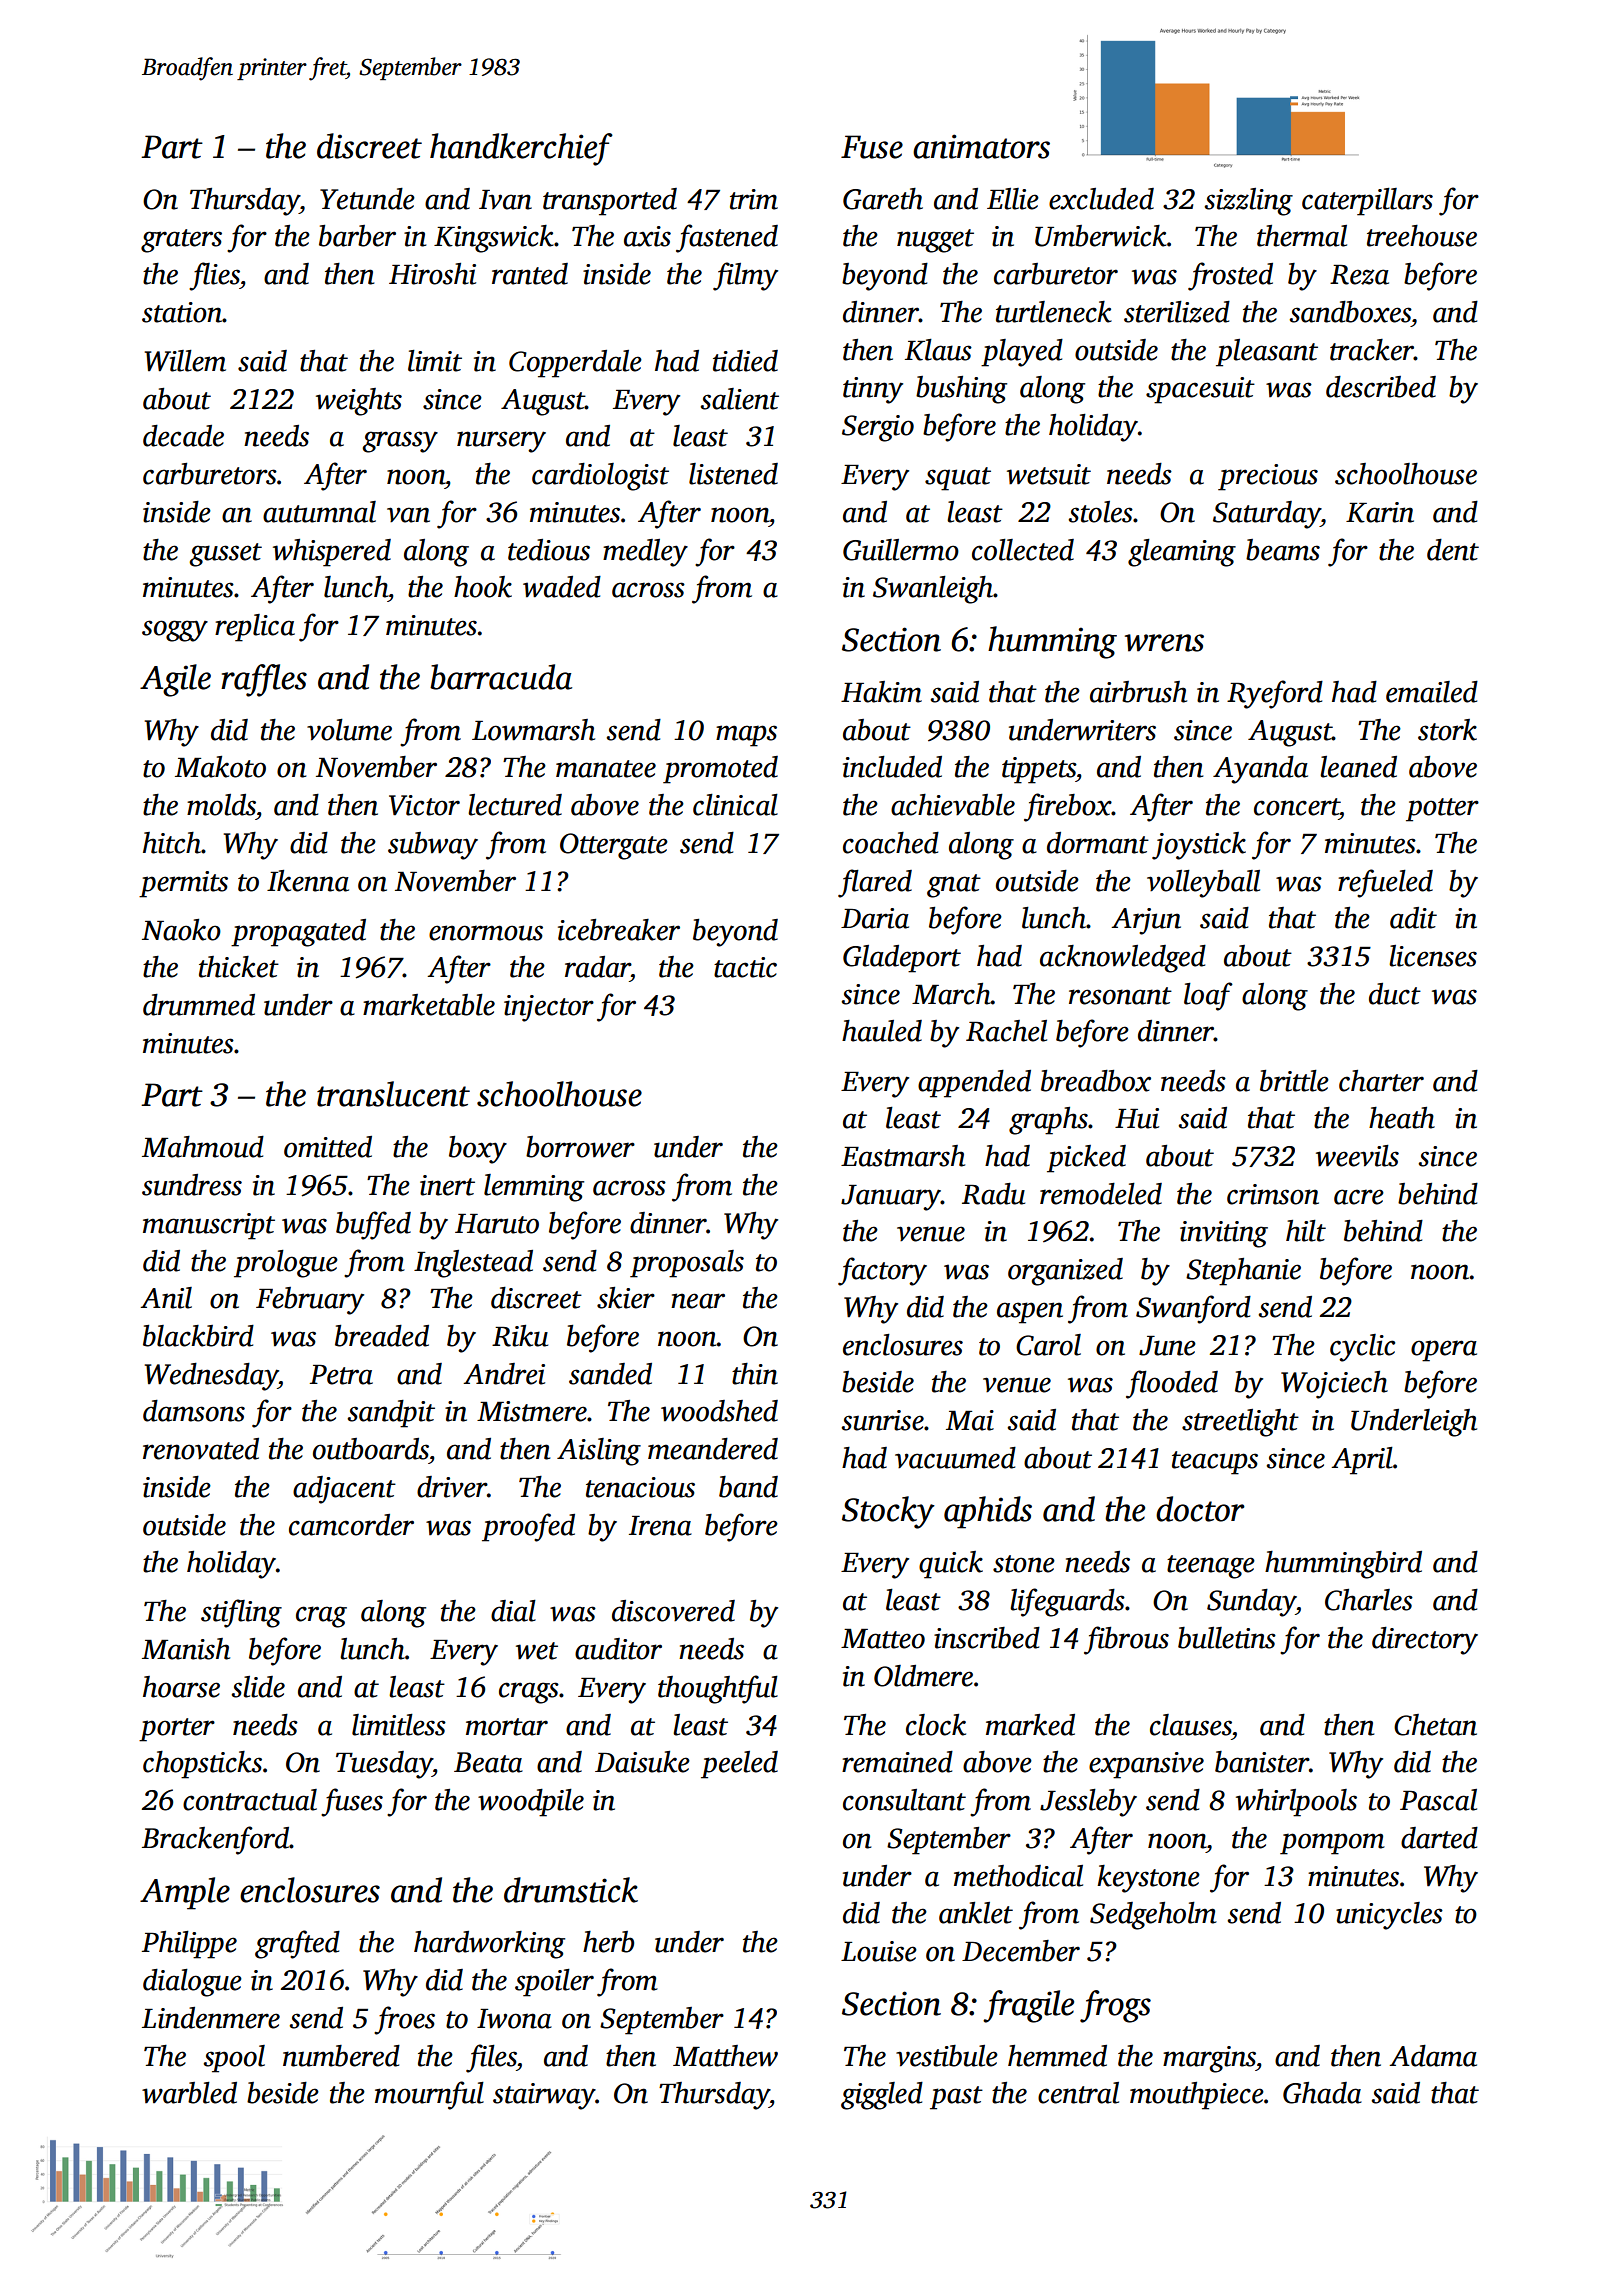 The image size is (1620, 2292). I want to click on handkerchief, so click(521, 149).
